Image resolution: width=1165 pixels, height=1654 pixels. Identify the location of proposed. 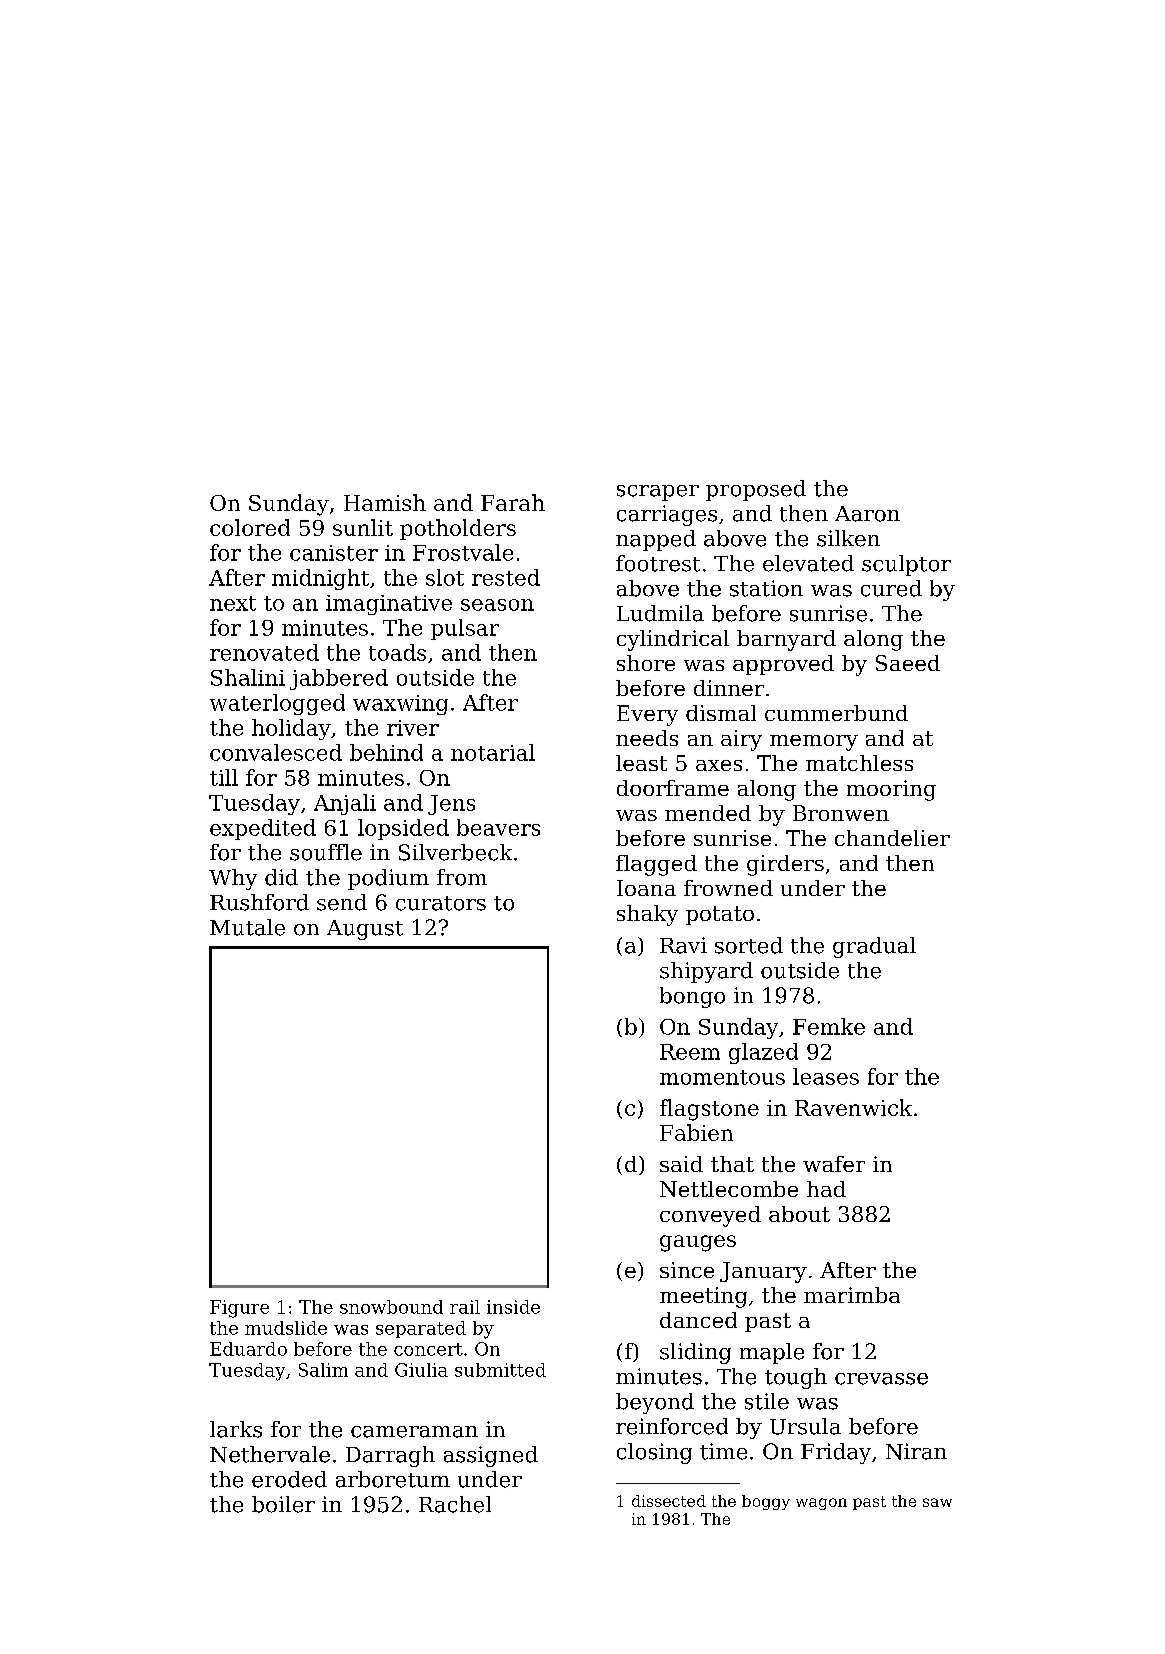
(756, 490).
